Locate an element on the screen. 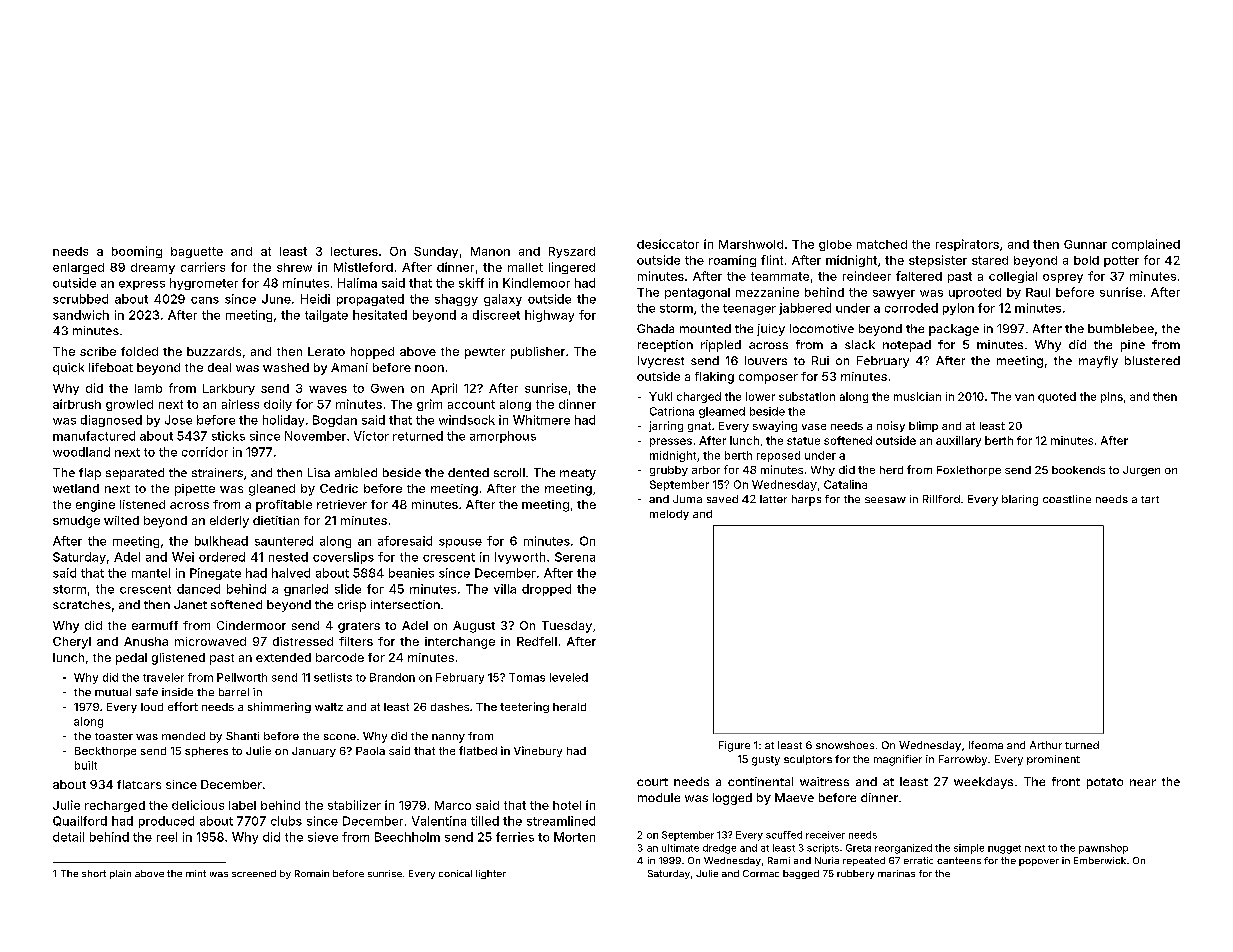 This screenshot has height=952, width=1233. Manon is located at coordinates (490, 251).
